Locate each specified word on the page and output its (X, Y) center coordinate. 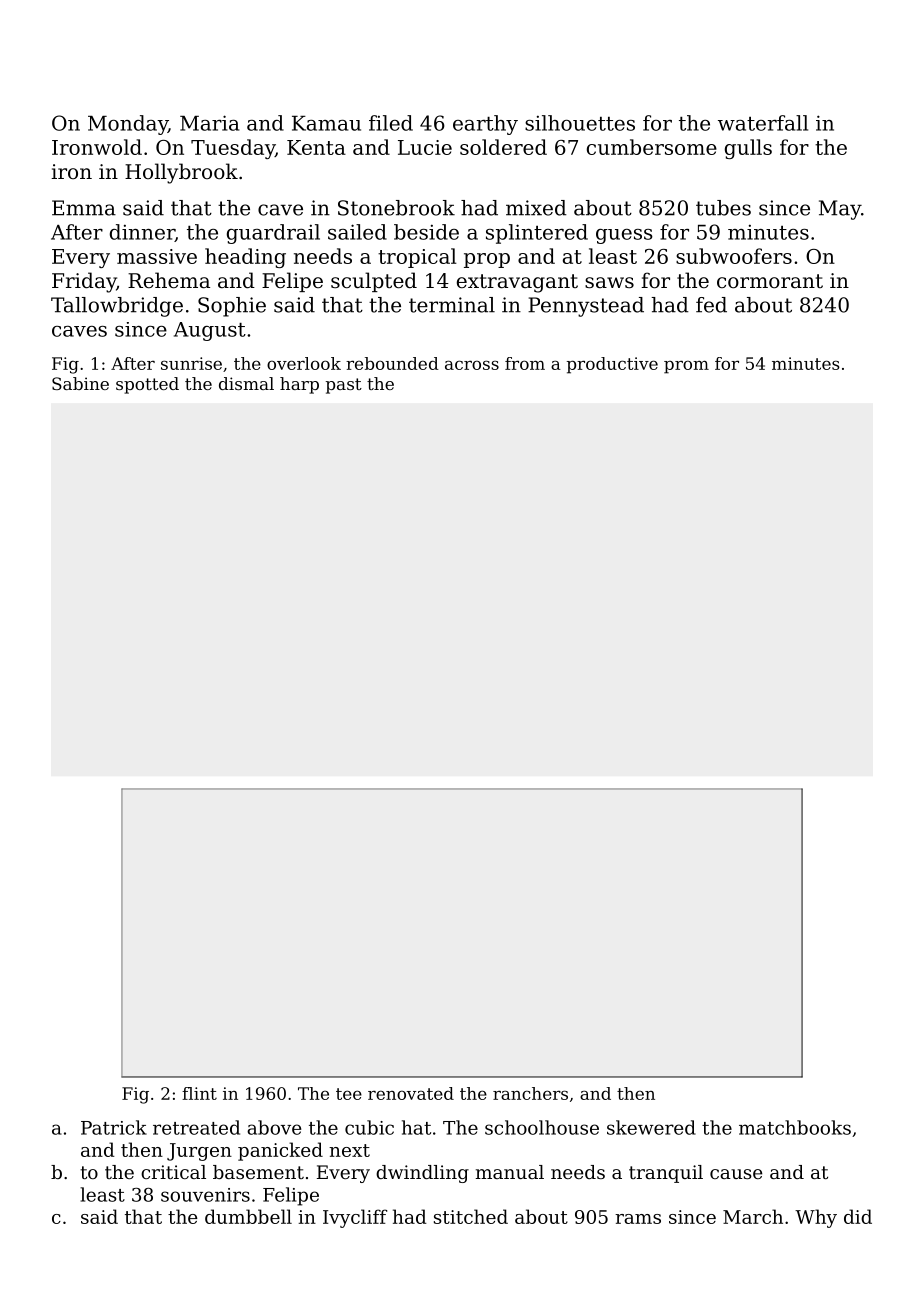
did (858, 1216)
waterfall (763, 123)
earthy (485, 125)
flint (199, 1093)
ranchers (530, 1093)
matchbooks (795, 1127)
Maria (209, 123)
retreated (196, 1127)
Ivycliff (355, 1218)
